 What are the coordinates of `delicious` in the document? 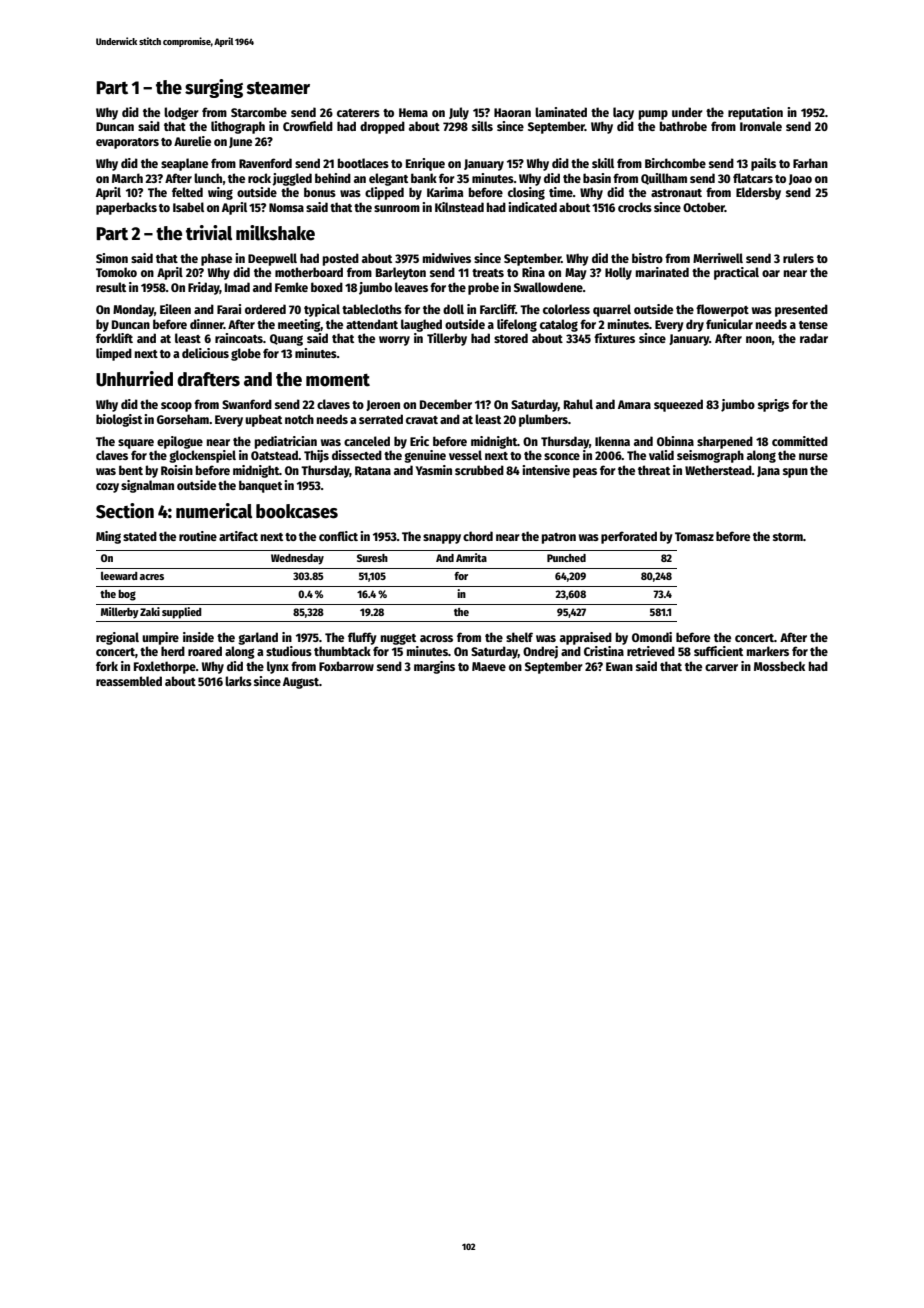 It's located at (205, 353).
